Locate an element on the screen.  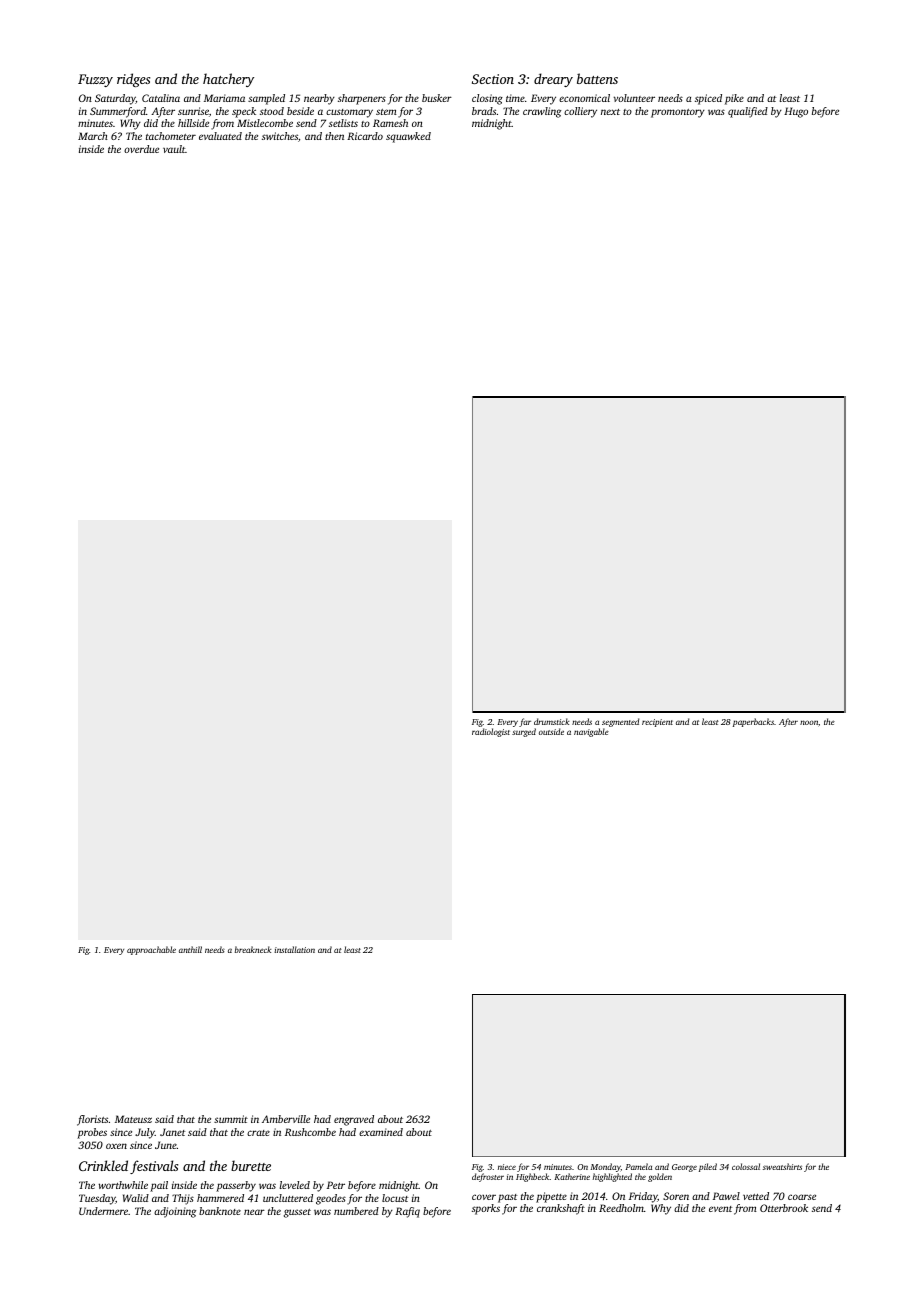
far is located at coordinates (525, 722).
